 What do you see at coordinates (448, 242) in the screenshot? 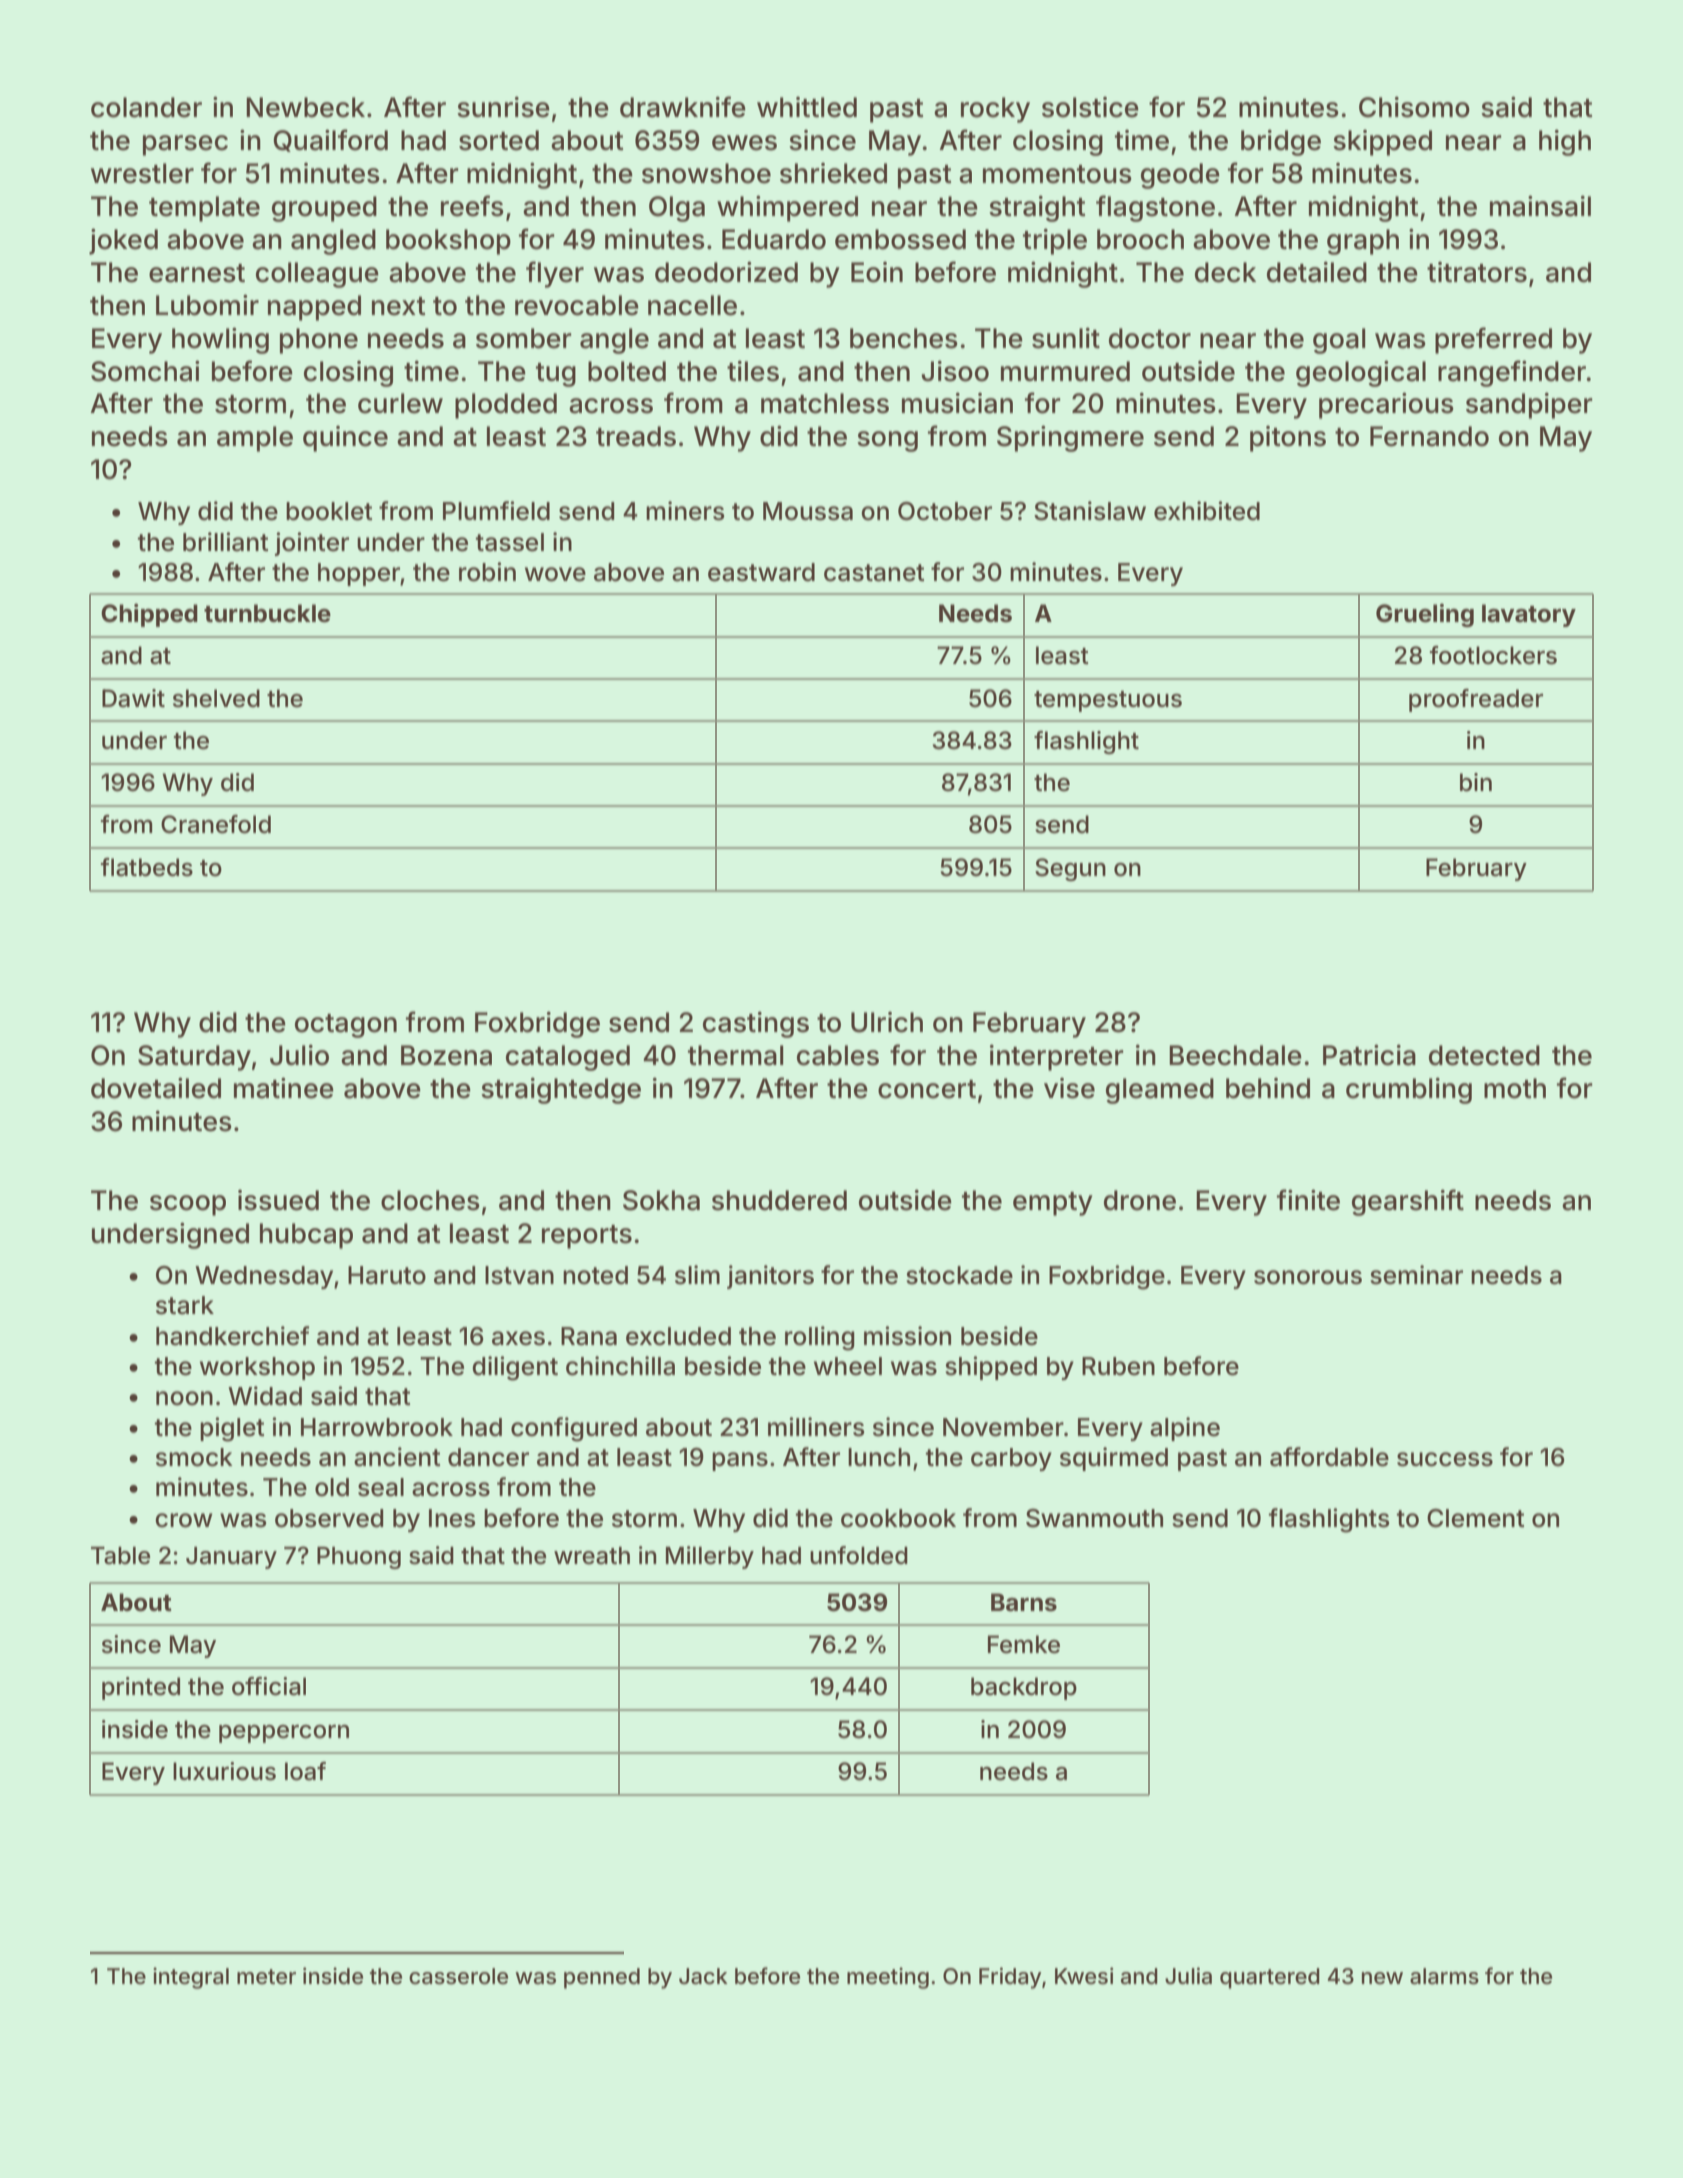
I see `bookshop` at bounding box center [448, 242].
